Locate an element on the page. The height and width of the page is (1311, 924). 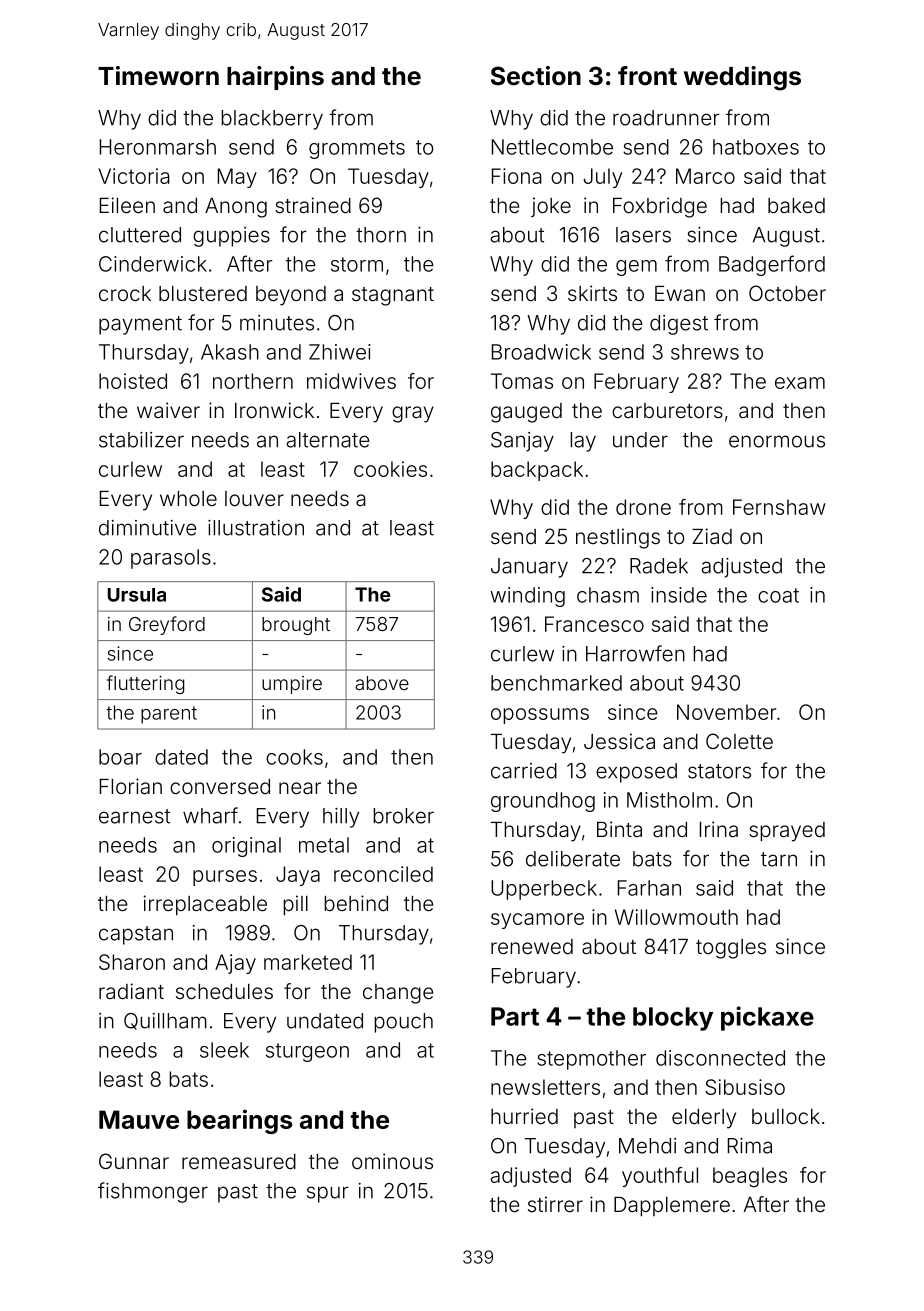
tarn is located at coordinates (779, 859).
